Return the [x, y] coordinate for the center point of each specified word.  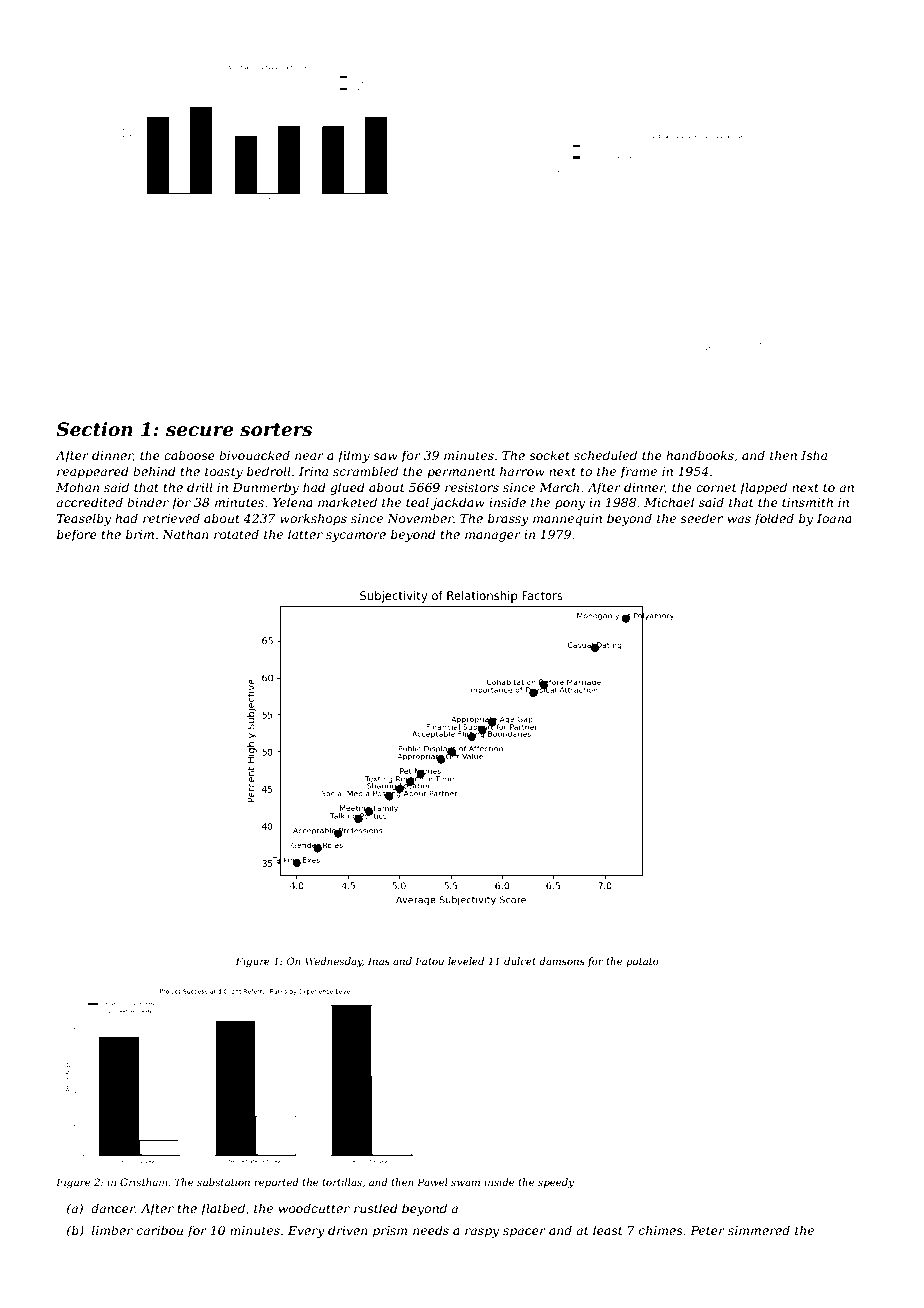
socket [549, 455]
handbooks [700, 455]
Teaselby [84, 519]
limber [112, 1230]
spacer [524, 1233]
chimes [661, 1230]
